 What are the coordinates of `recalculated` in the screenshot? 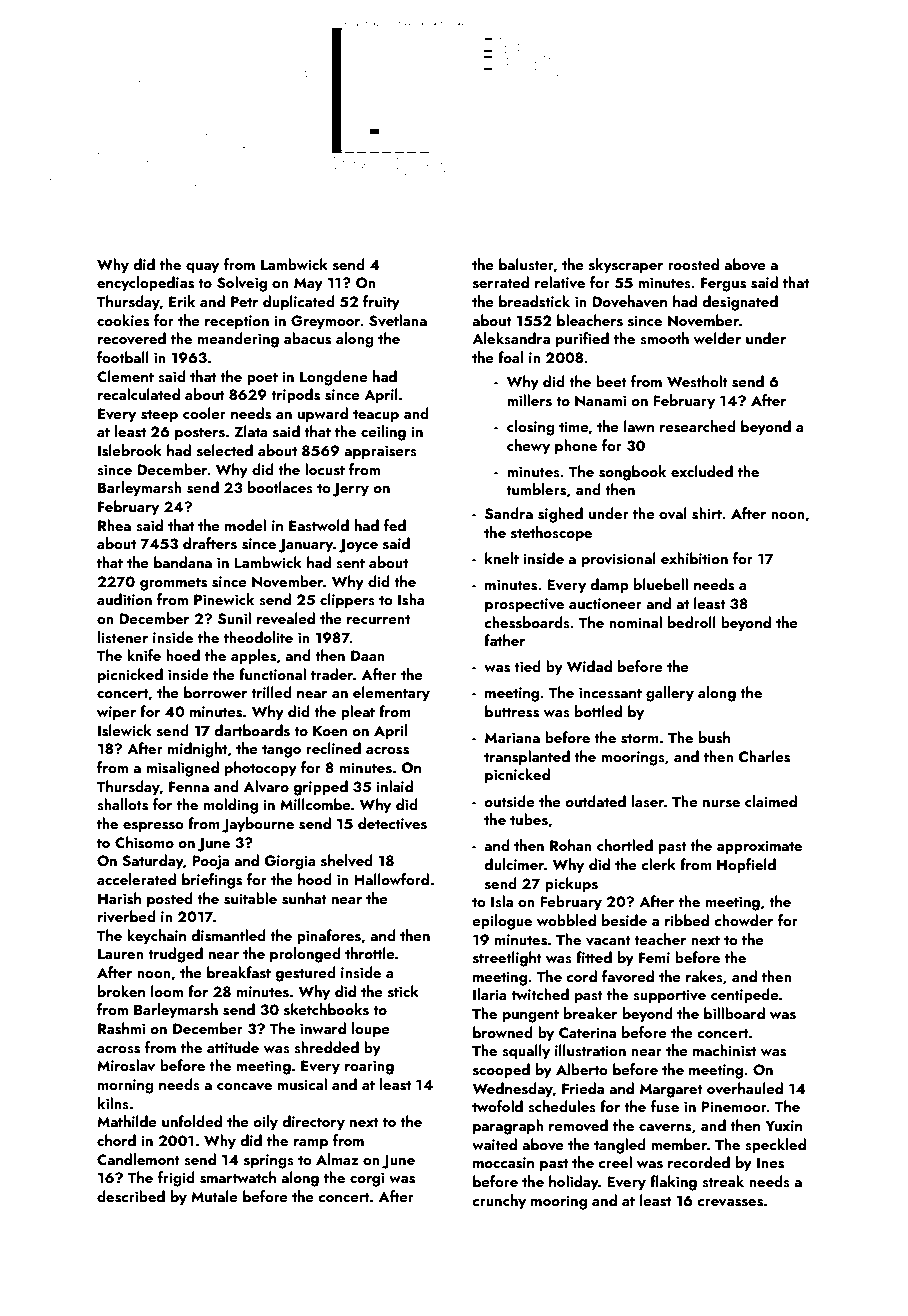 It's located at (139, 394).
